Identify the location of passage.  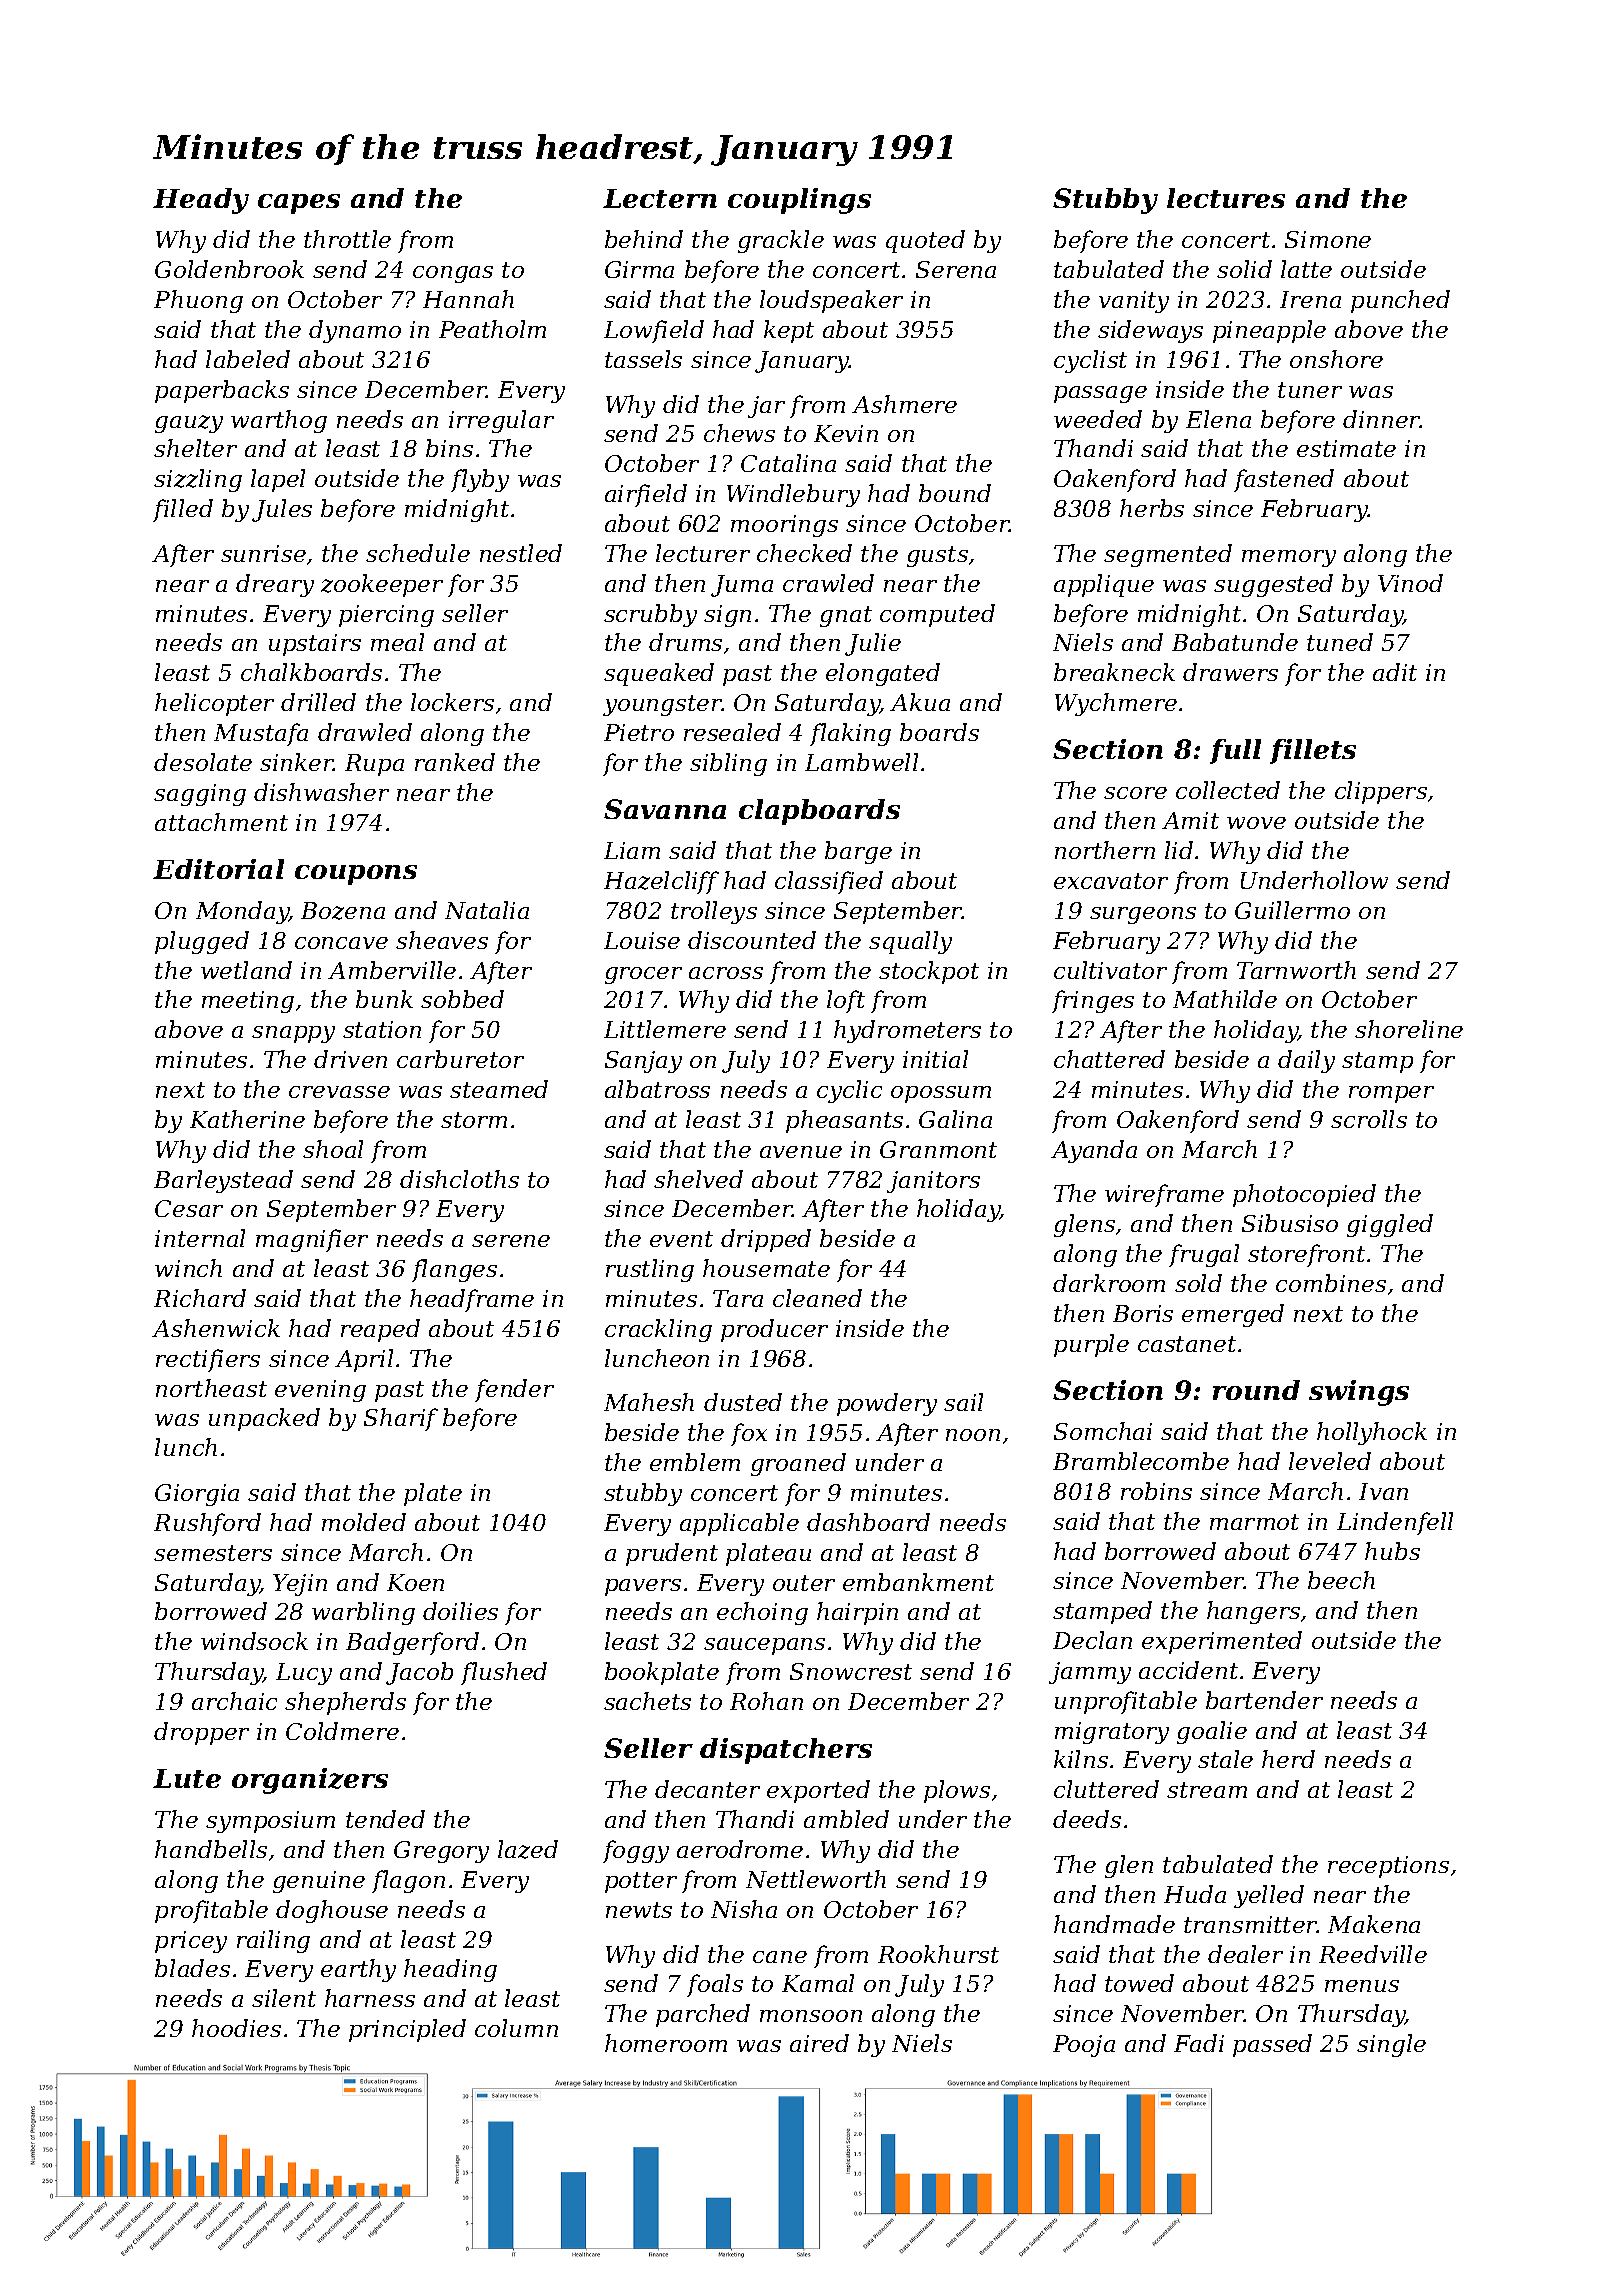
(1100, 394).
